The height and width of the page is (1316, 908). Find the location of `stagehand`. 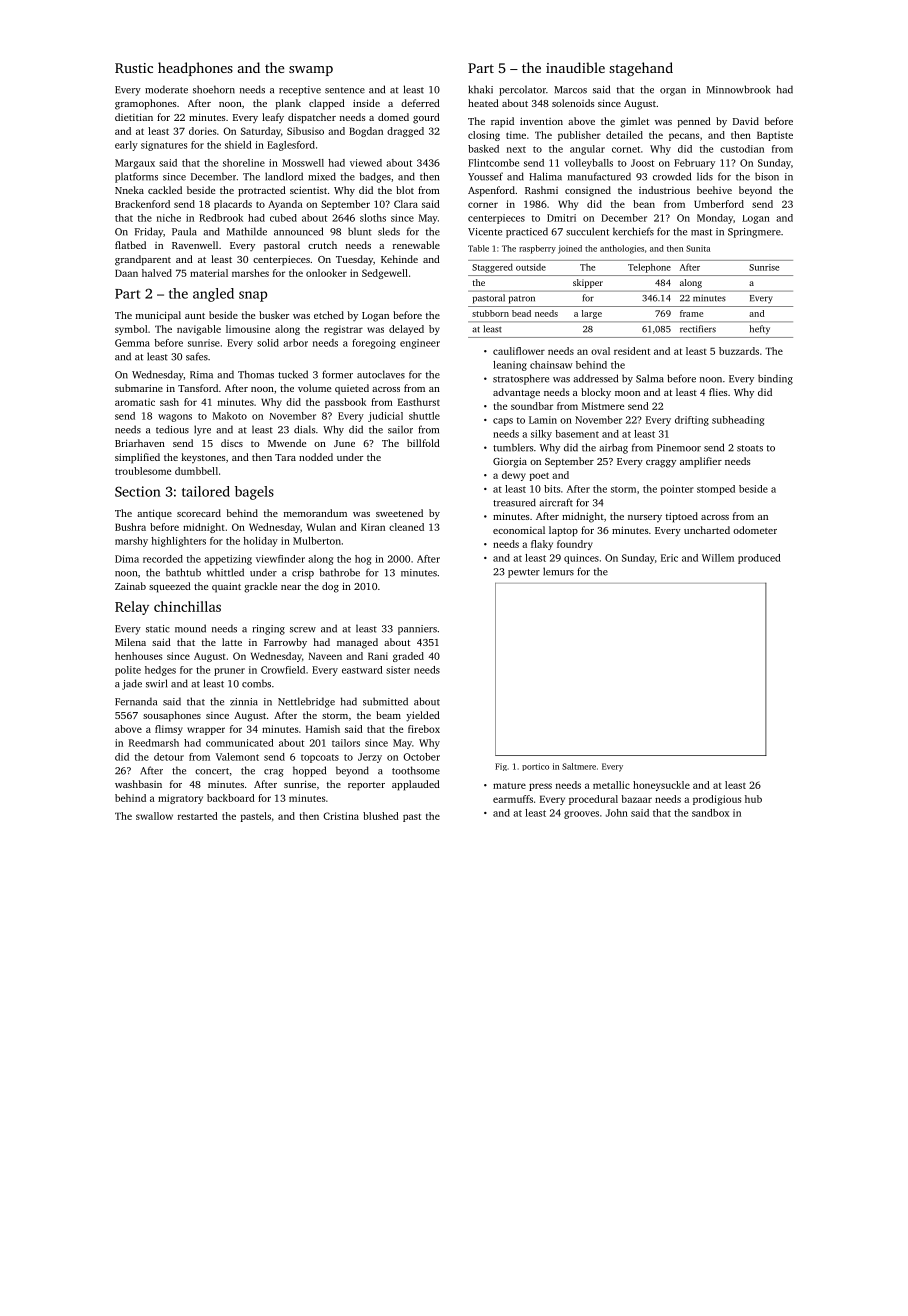

stagehand is located at coordinates (641, 69).
